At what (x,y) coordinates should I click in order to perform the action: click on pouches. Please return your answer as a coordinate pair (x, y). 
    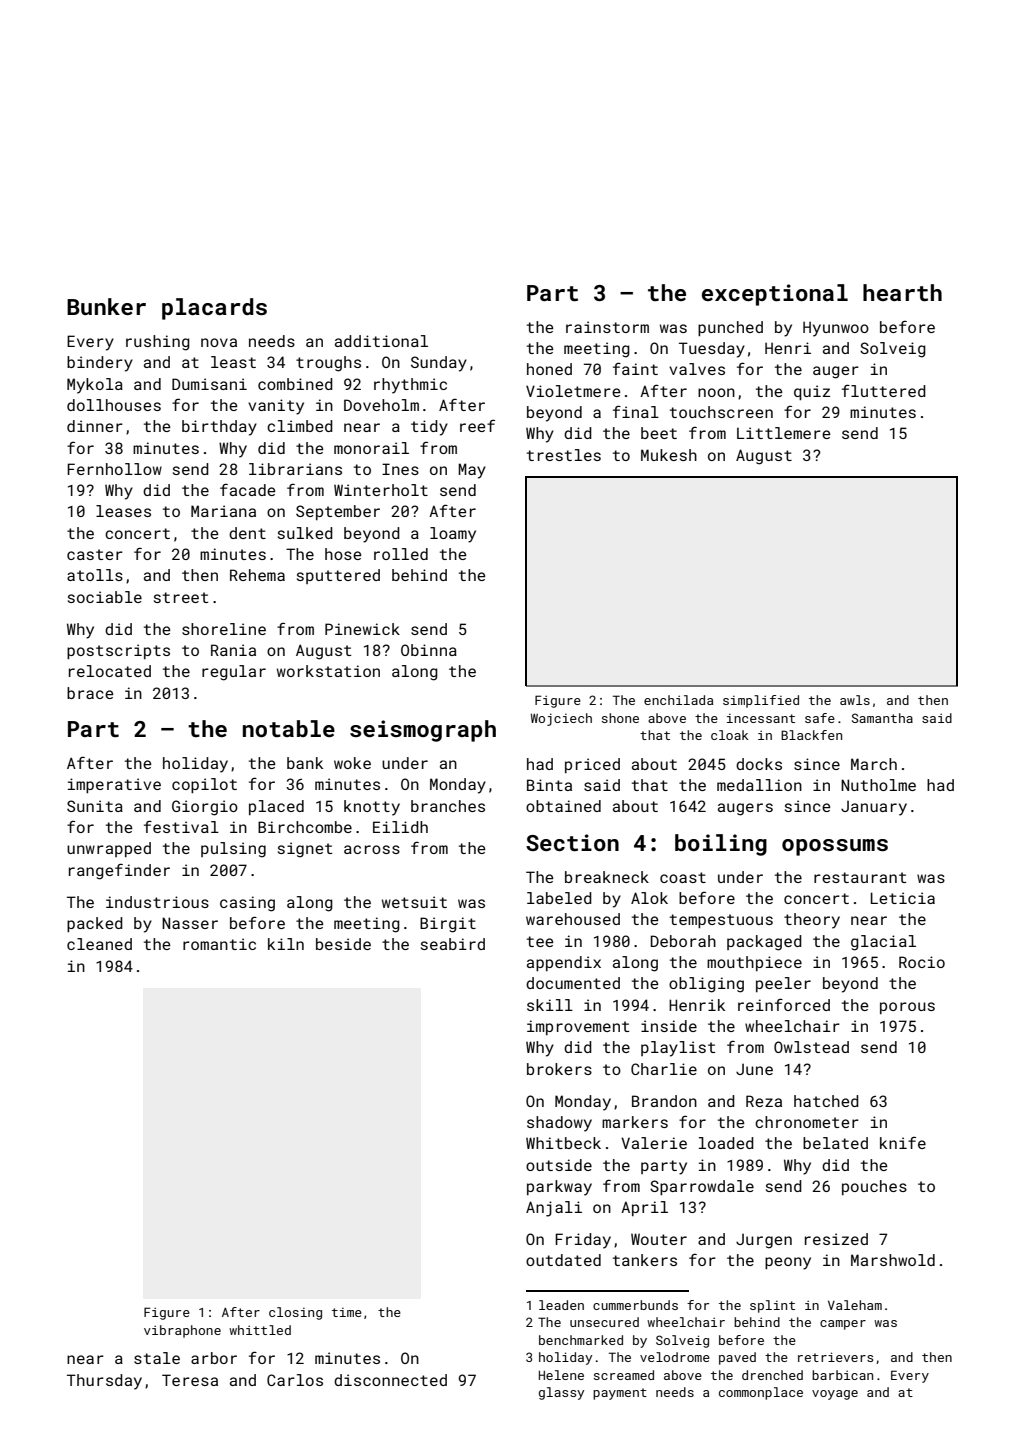
    Looking at the image, I should click on (874, 1187).
